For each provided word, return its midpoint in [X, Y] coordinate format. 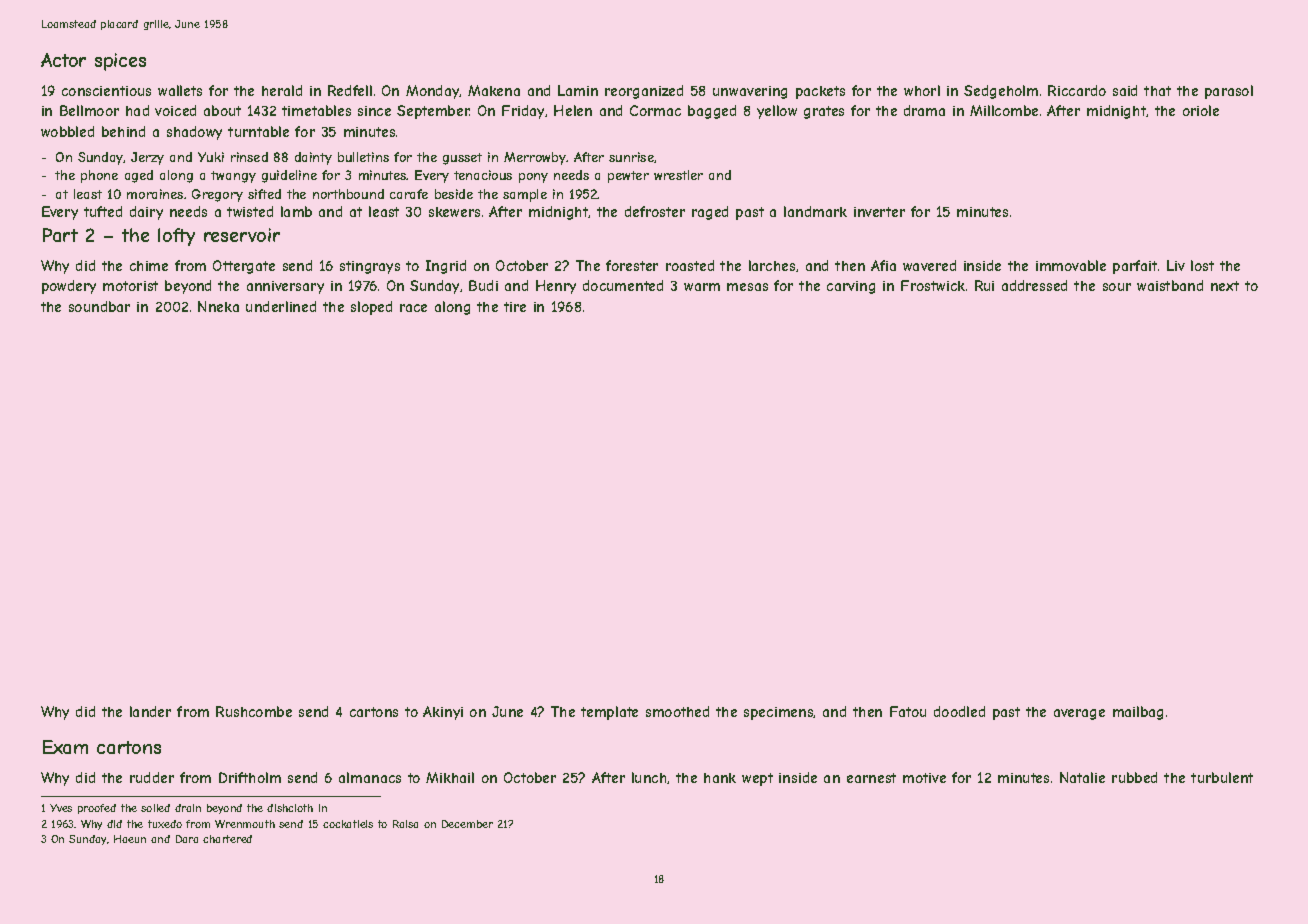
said [1125, 90]
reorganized [644, 92]
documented [623, 285]
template [609, 713]
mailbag [1138, 713]
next [1225, 286]
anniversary [285, 287]
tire [515, 307]
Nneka [218, 306]
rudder [152, 777]
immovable [1071, 265]
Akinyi [443, 713]
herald [282, 90]
